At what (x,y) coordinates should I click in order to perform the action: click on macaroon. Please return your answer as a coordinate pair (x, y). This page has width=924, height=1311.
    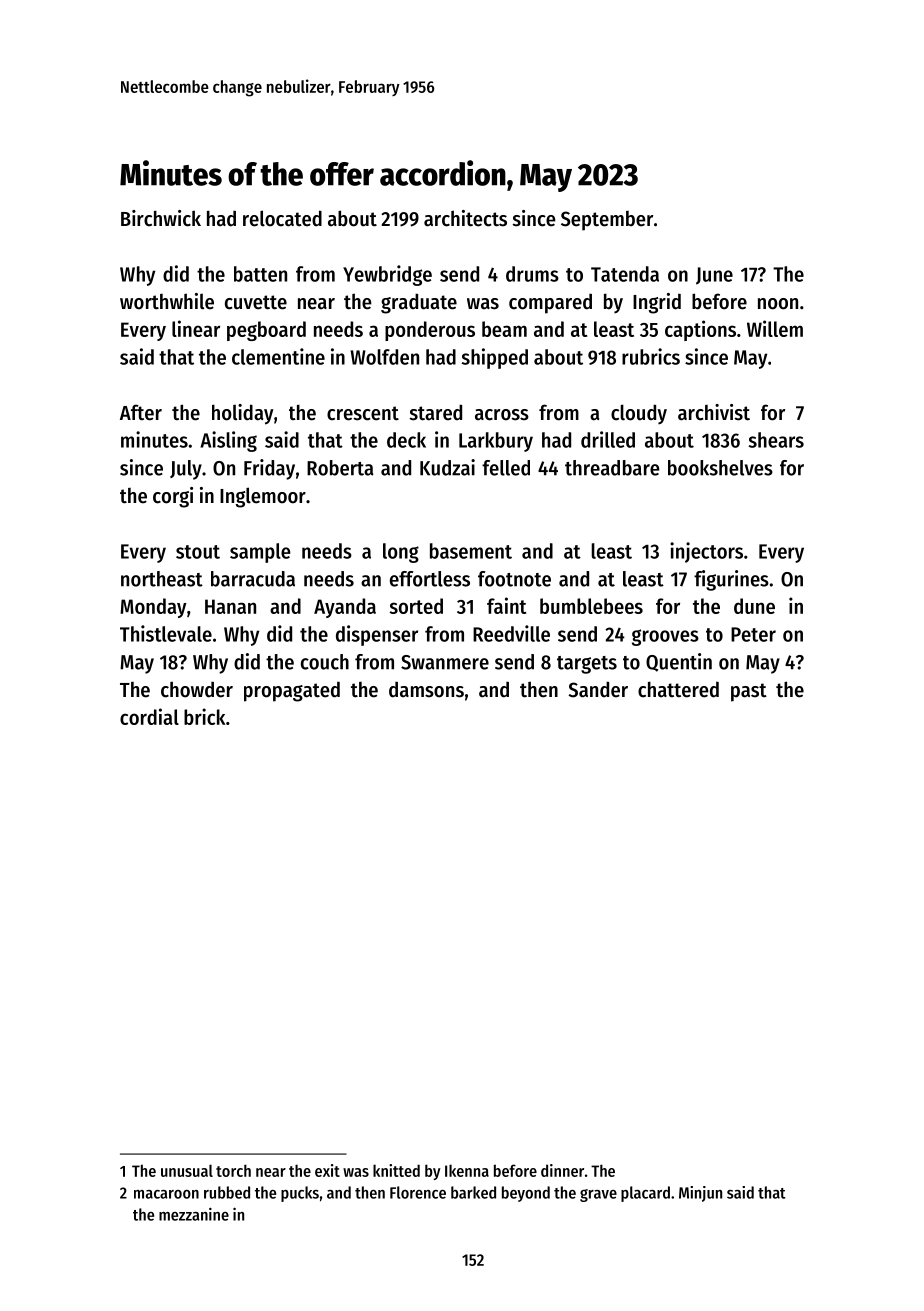
    Looking at the image, I should click on (166, 1194).
